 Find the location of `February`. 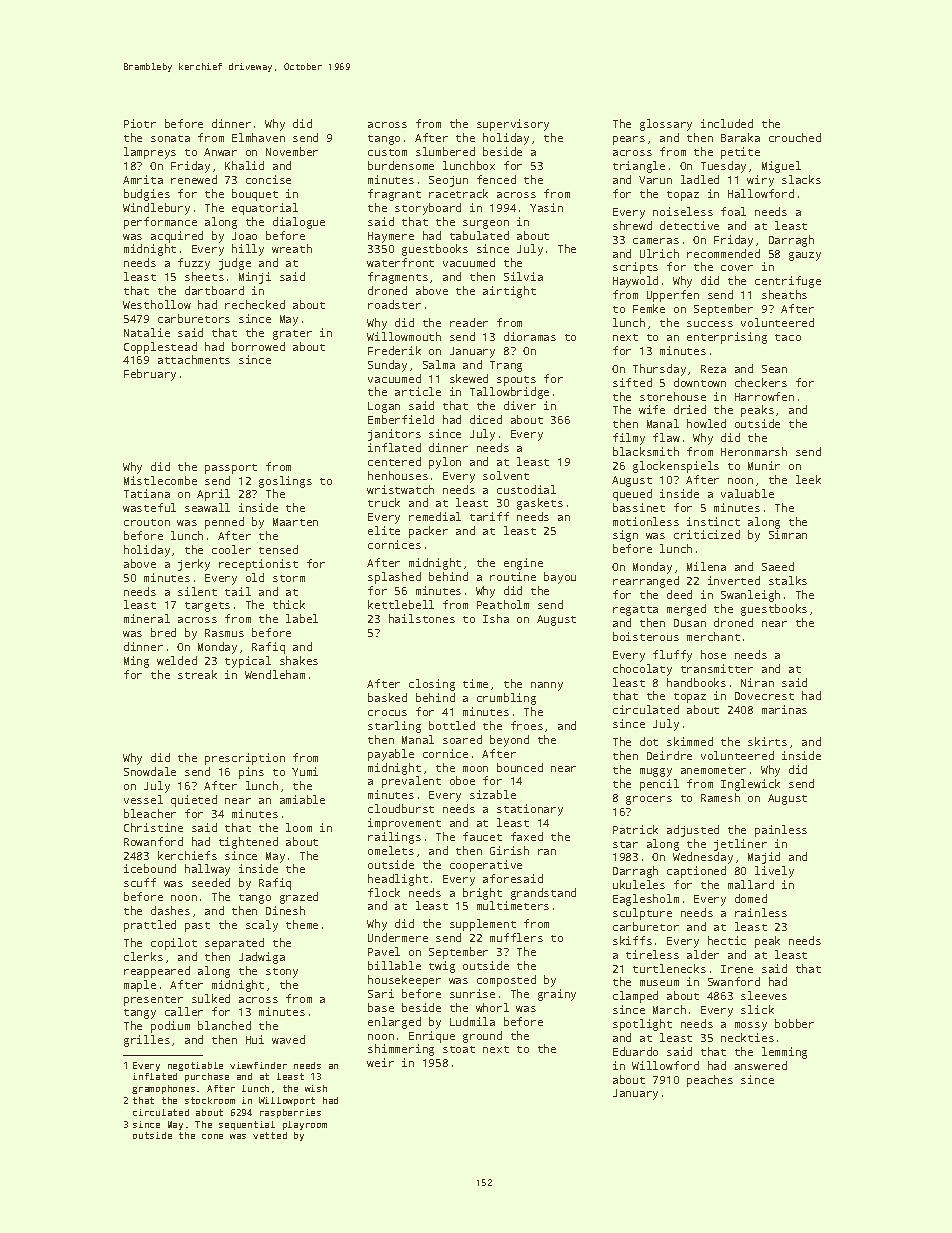

February is located at coordinates (150, 375).
